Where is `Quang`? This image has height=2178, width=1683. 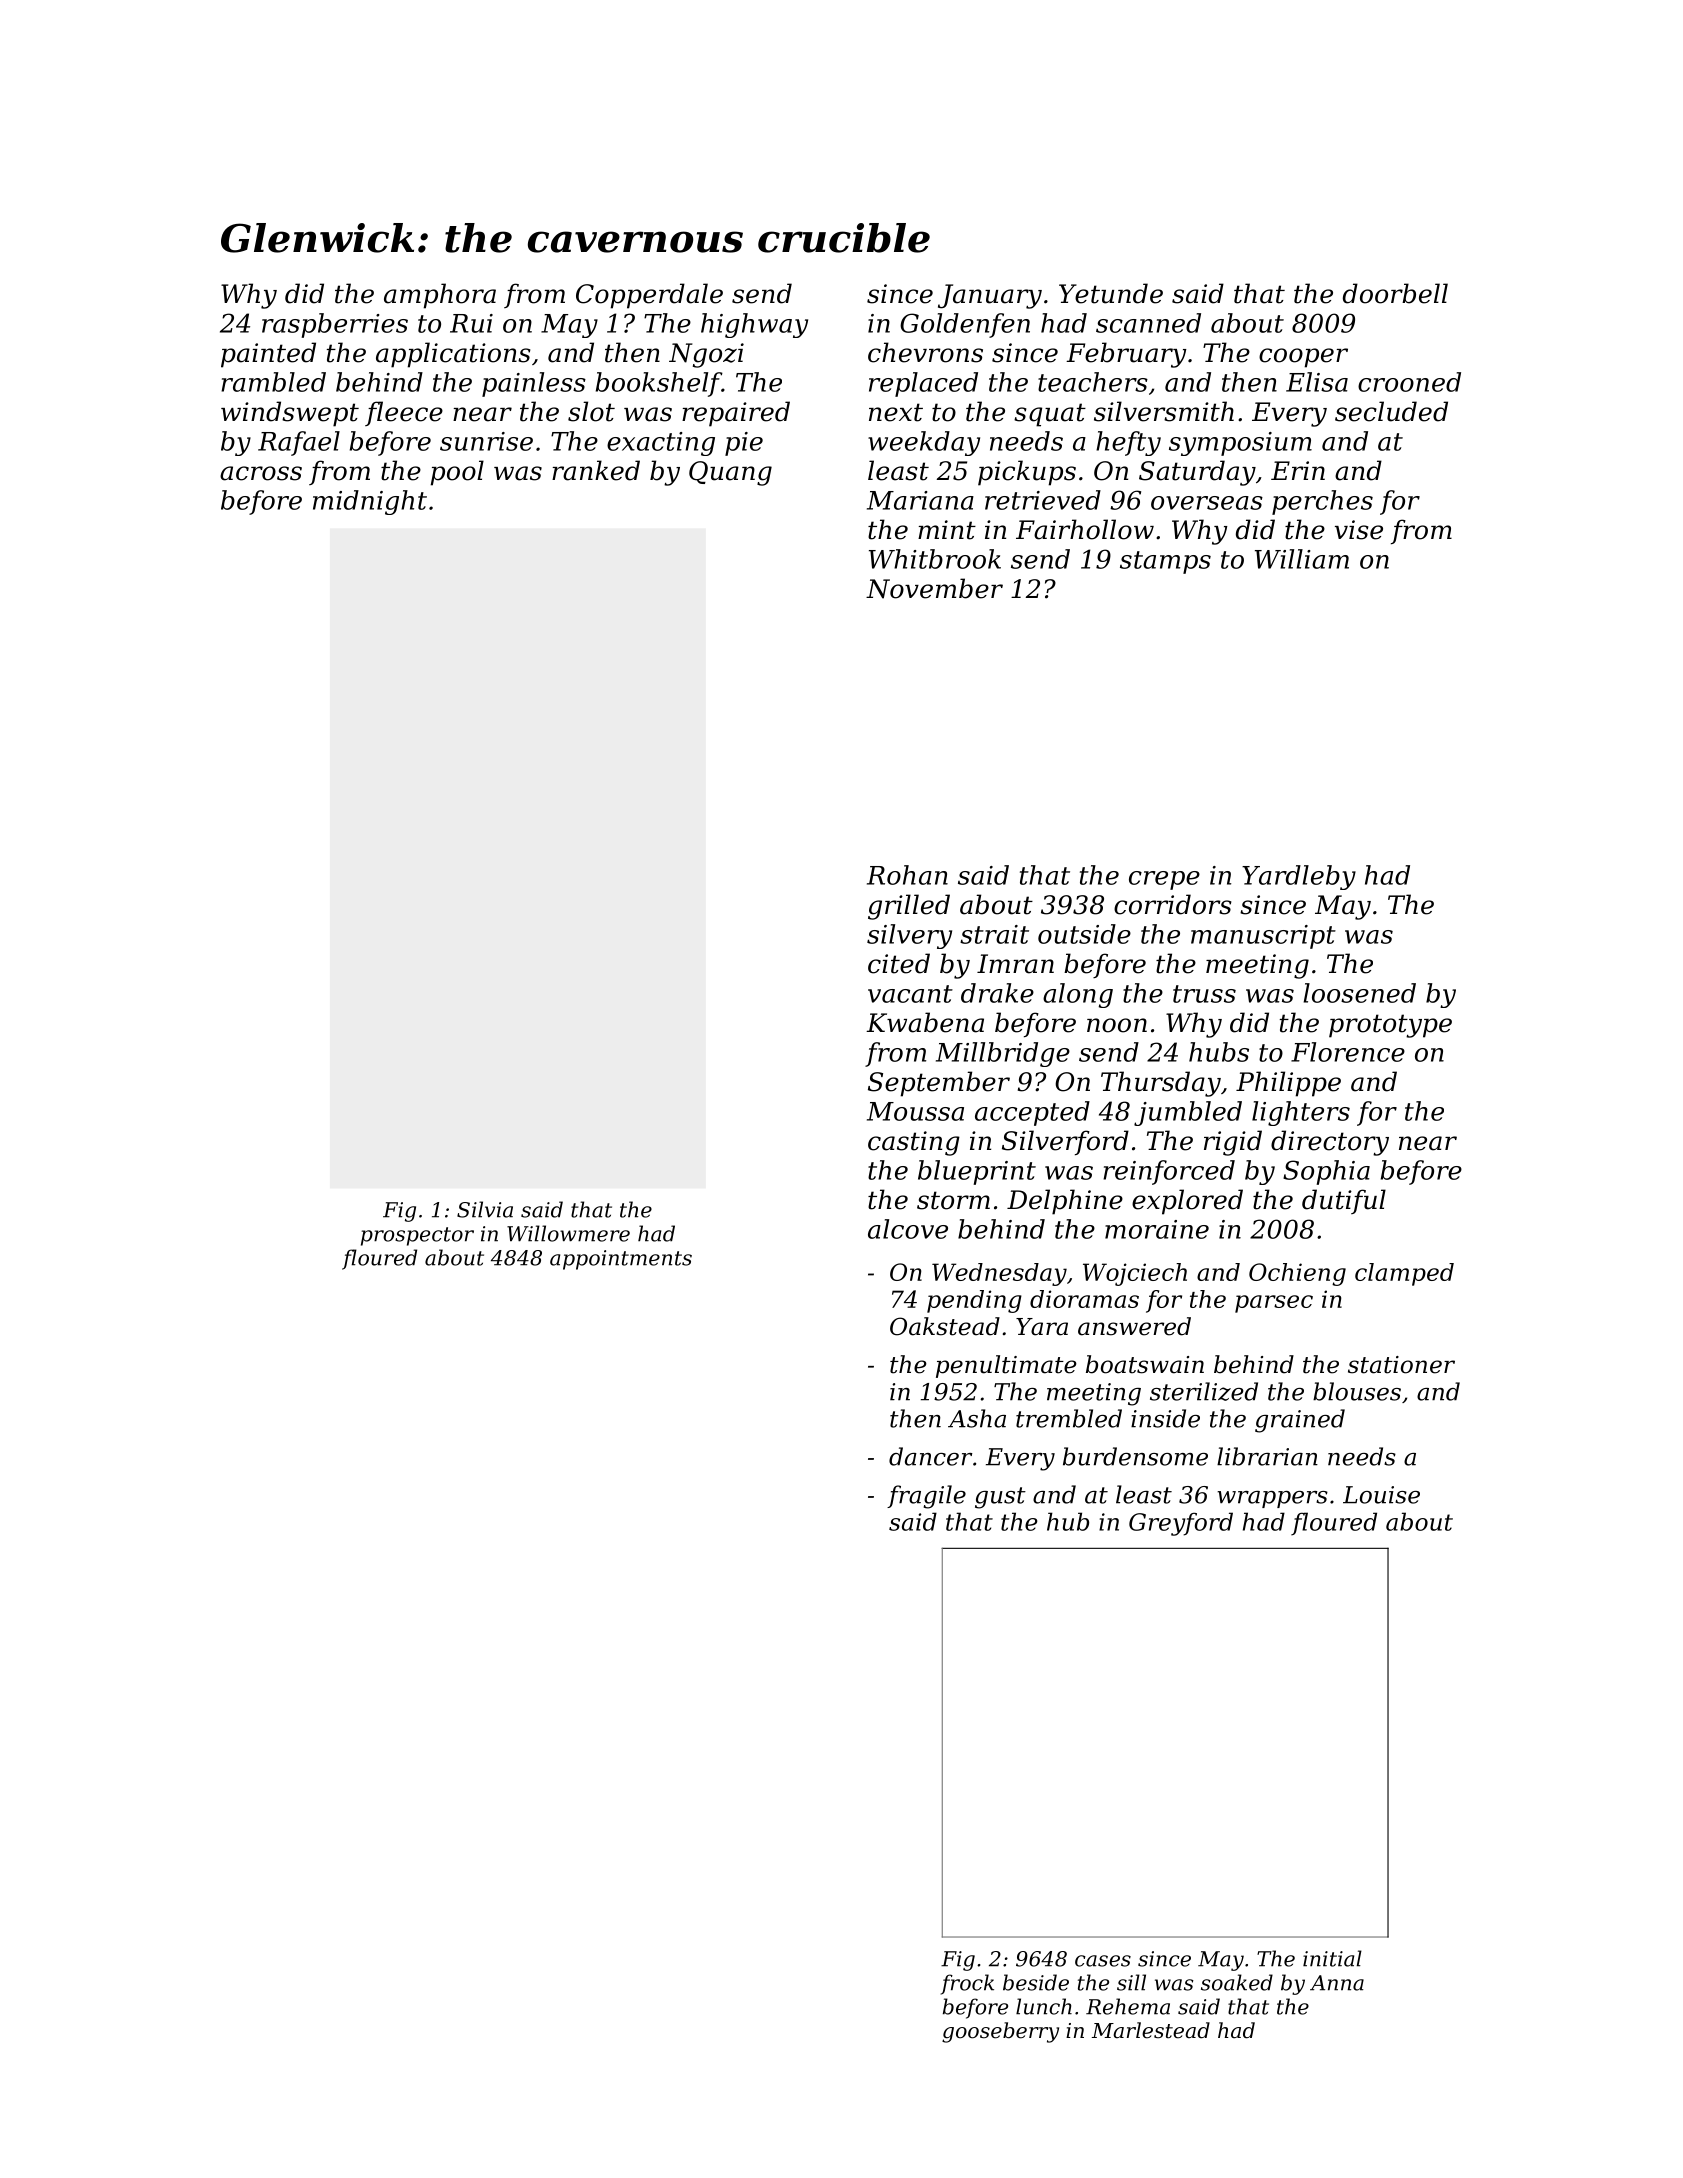 Quang is located at coordinates (730, 473).
